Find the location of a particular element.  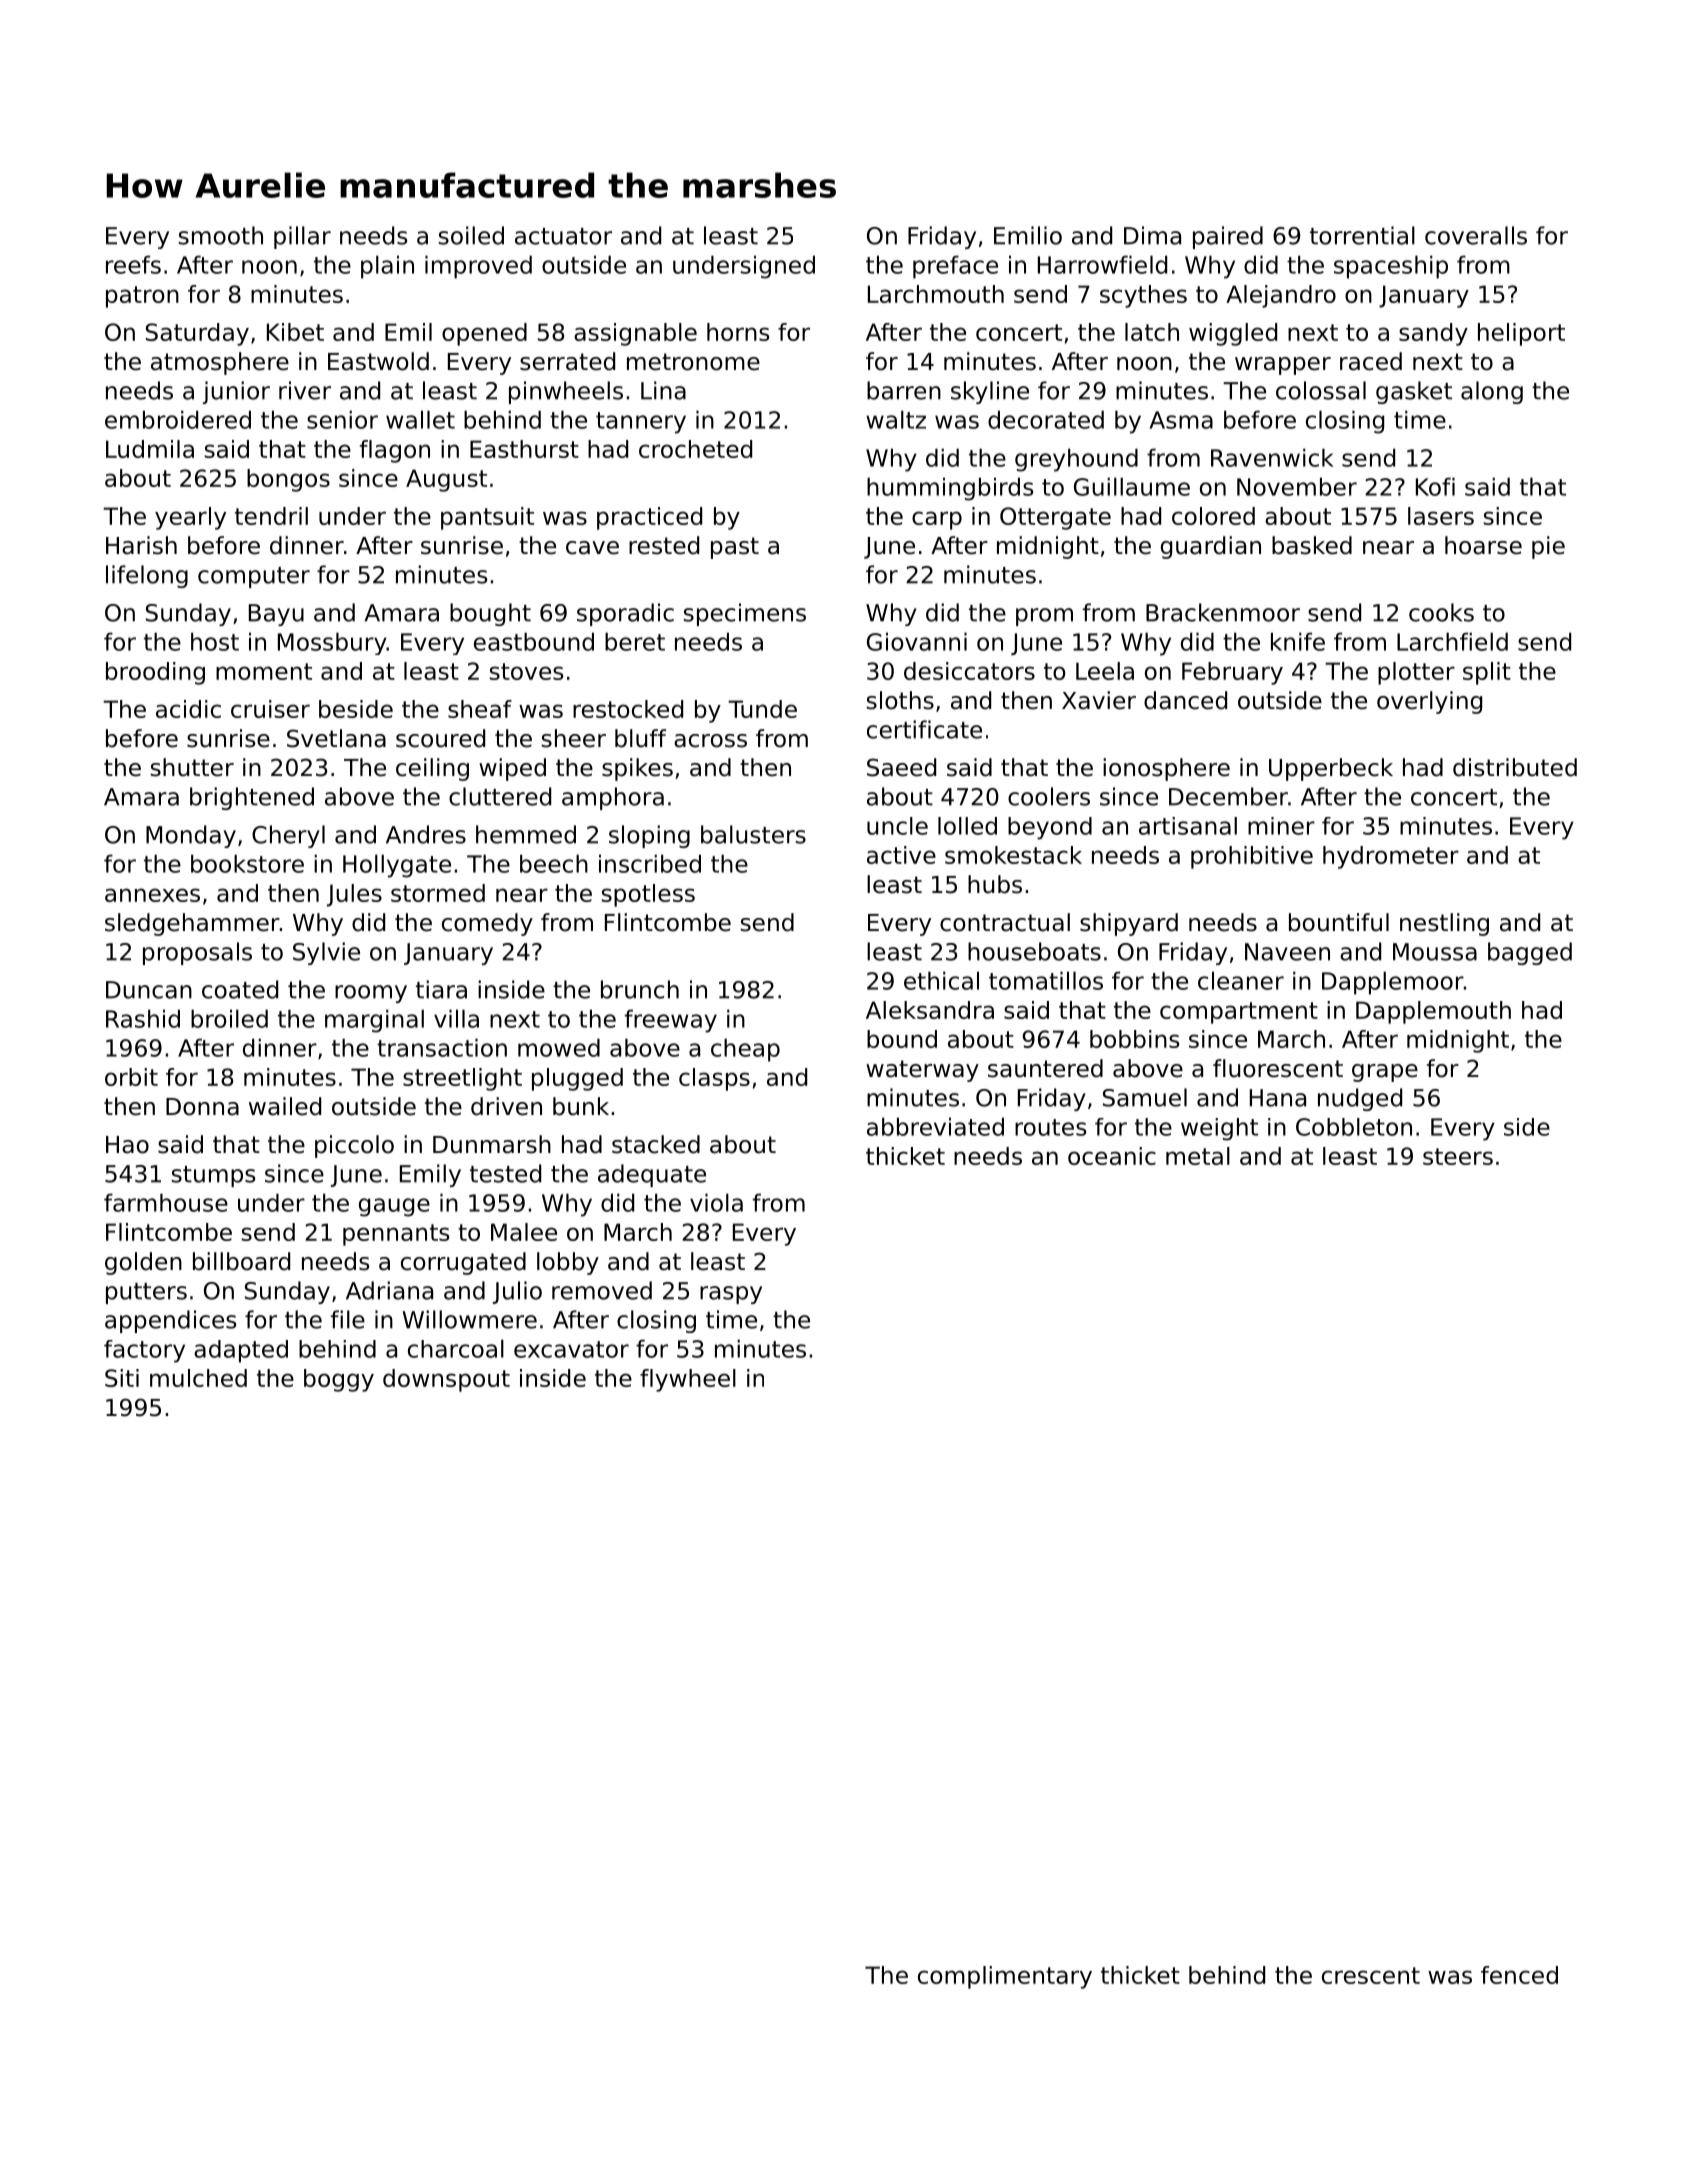

steers is located at coordinates (1458, 1156).
